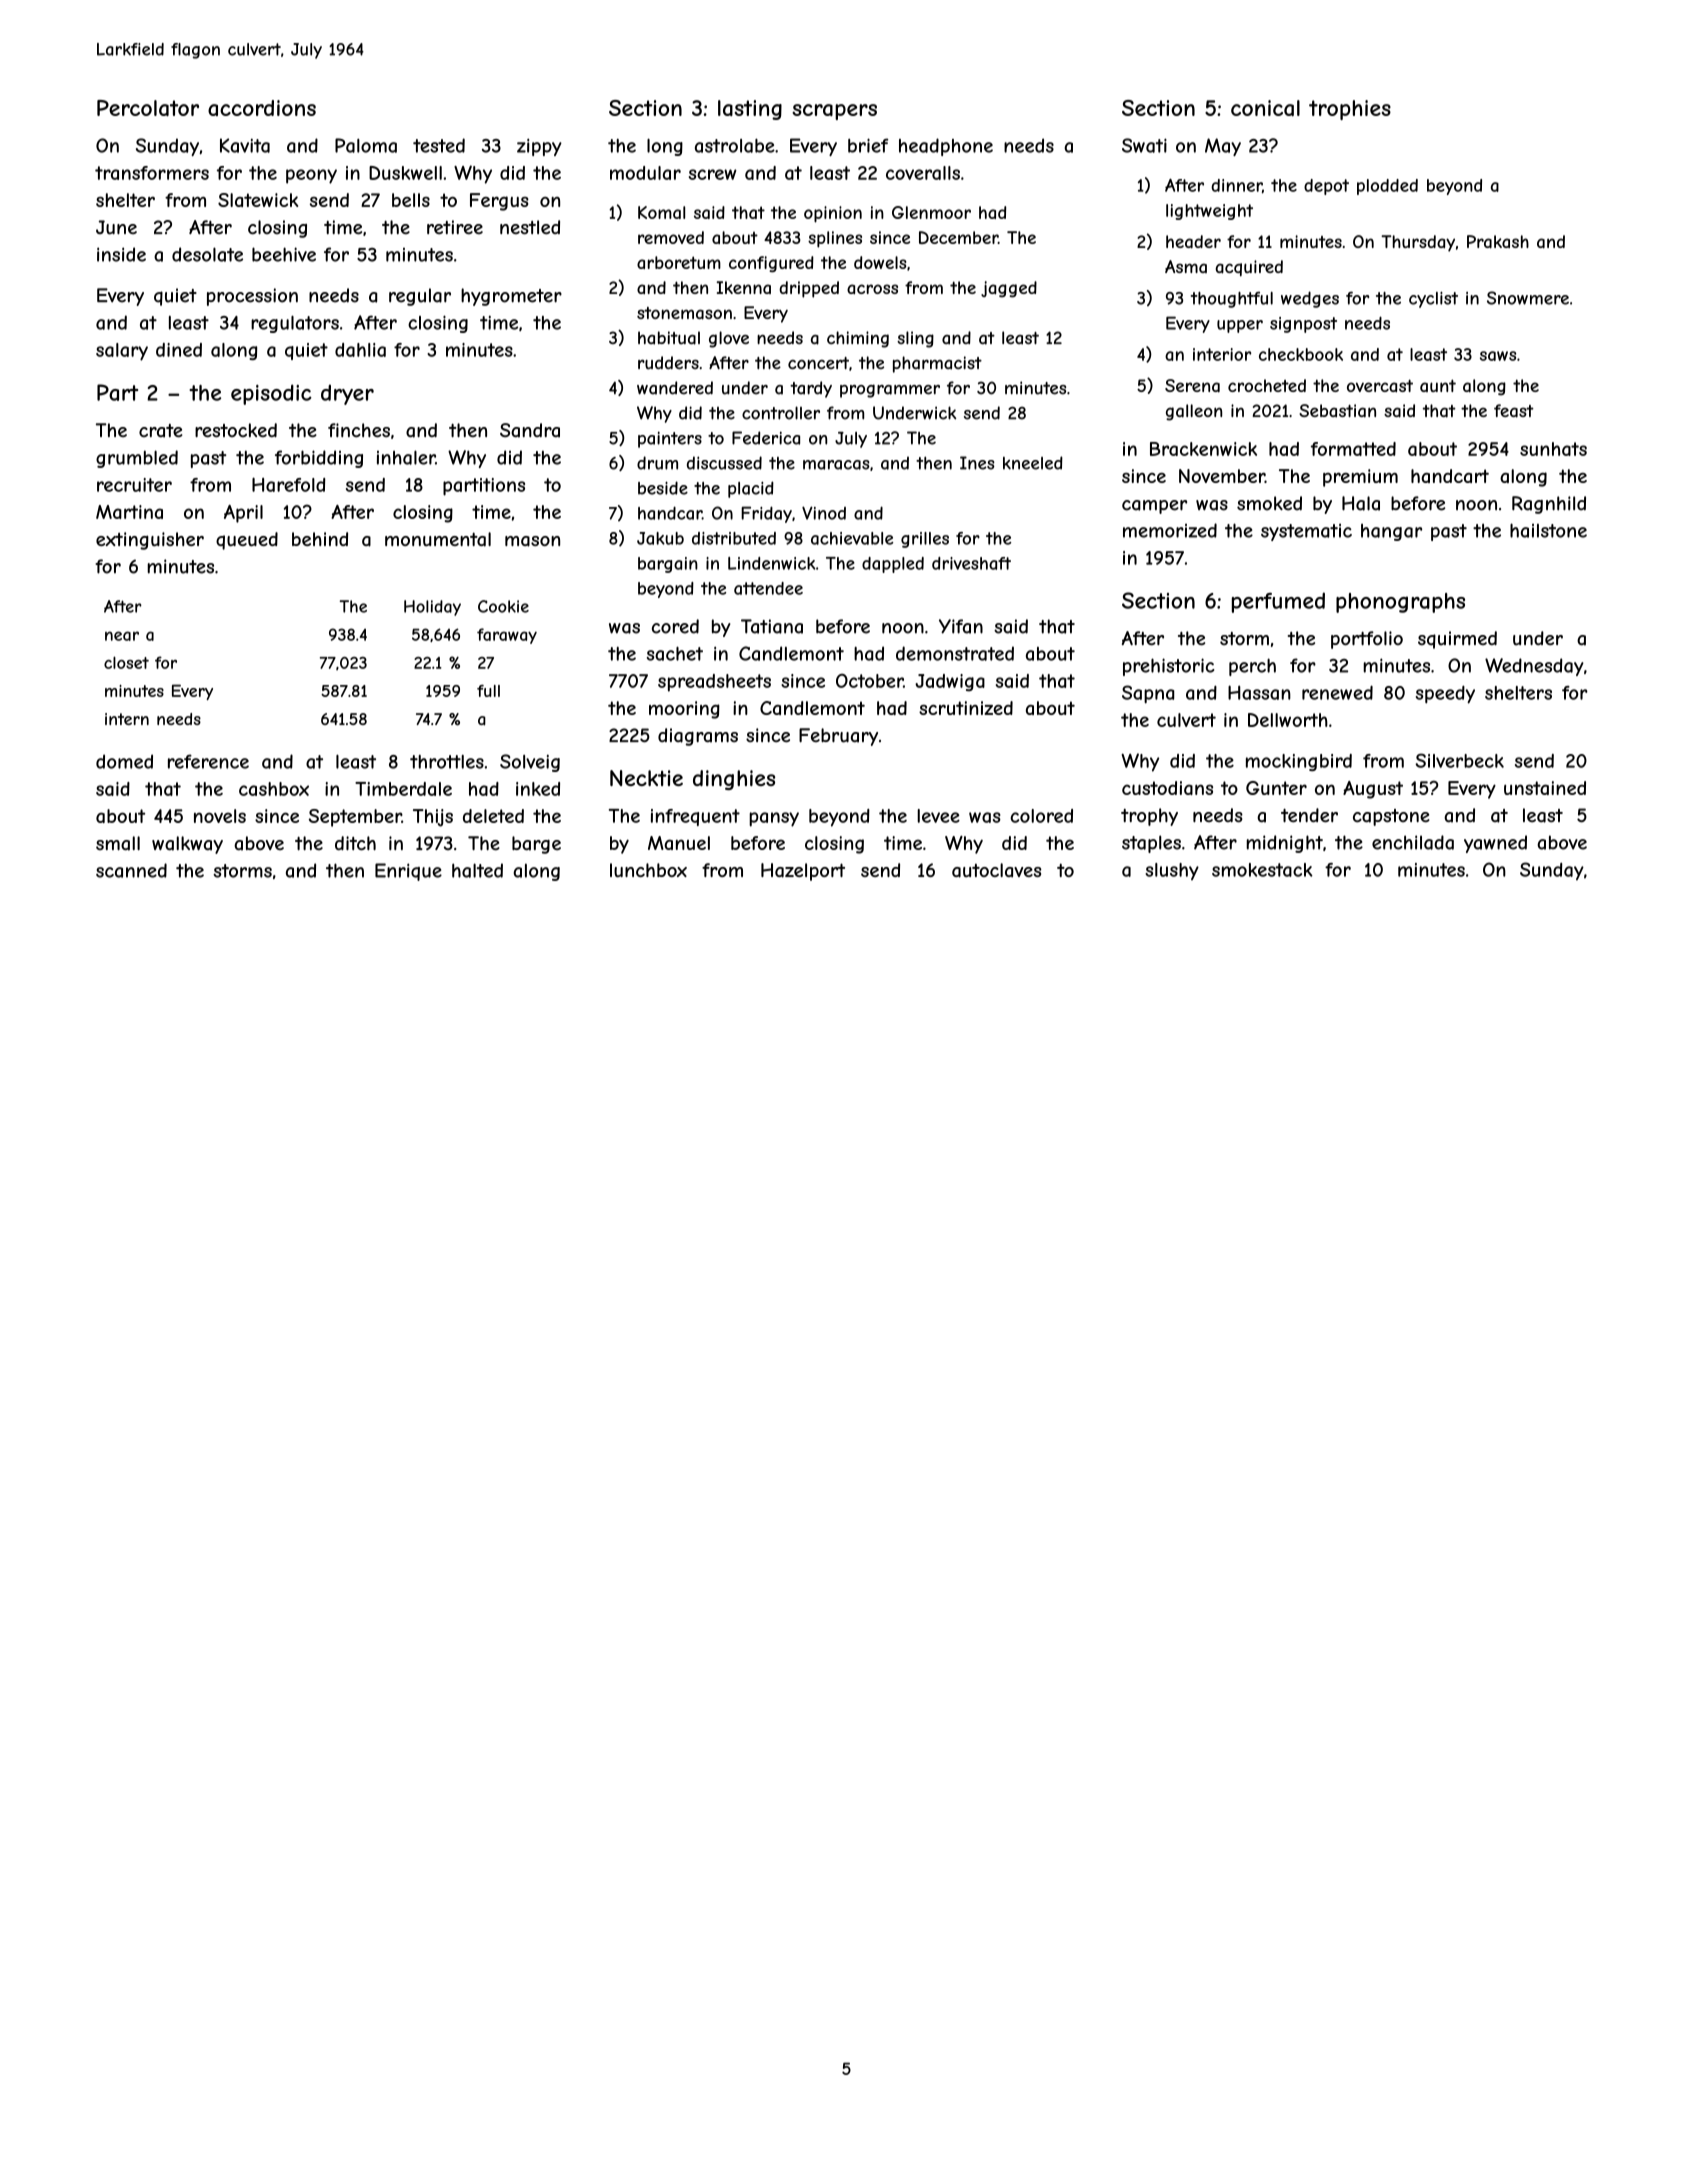 The height and width of the page is (2178, 1683). What do you see at coordinates (1514, 411) in the page?
I see `feast` at bounding box center [1514, 411].
